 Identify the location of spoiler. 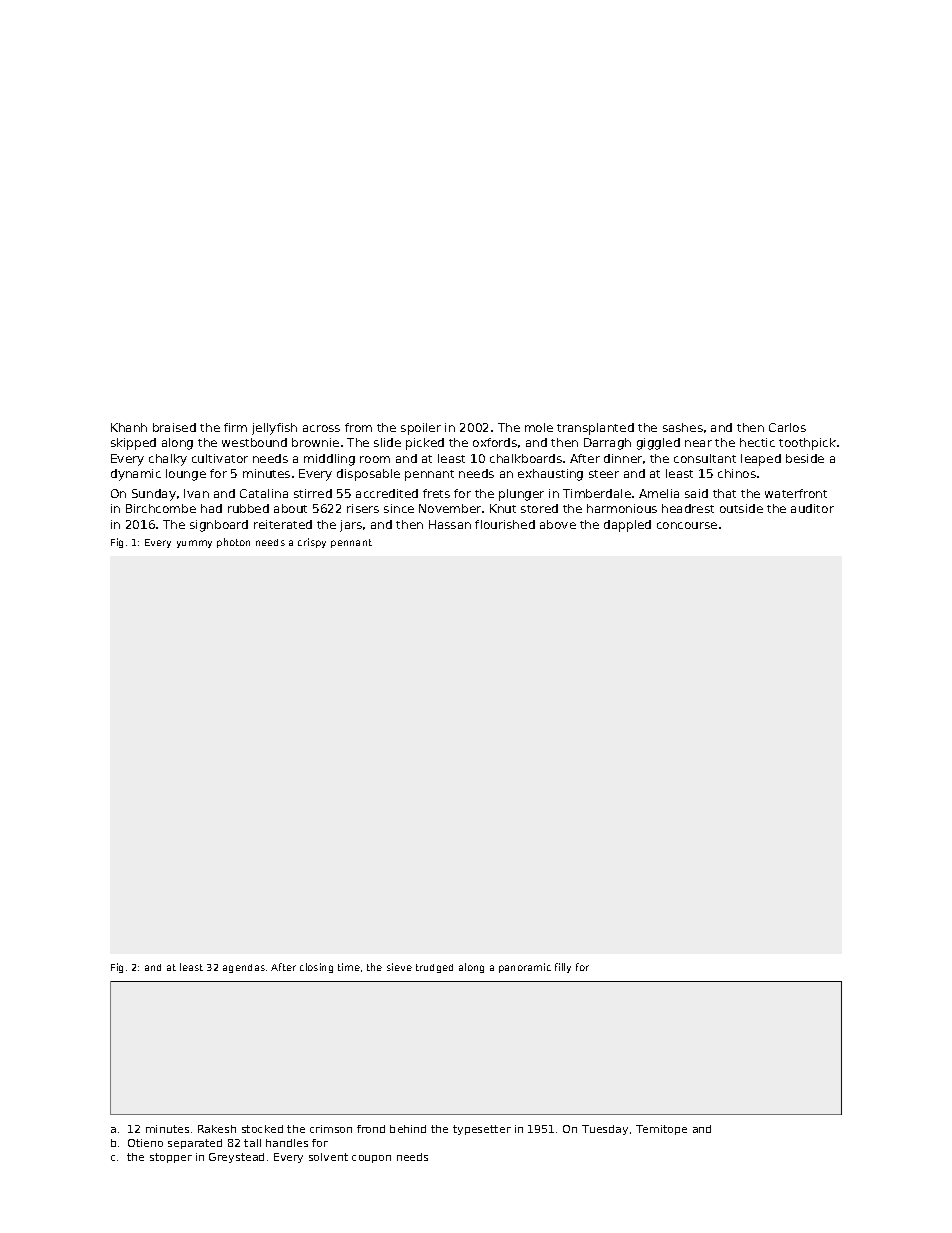
(421, 429).
